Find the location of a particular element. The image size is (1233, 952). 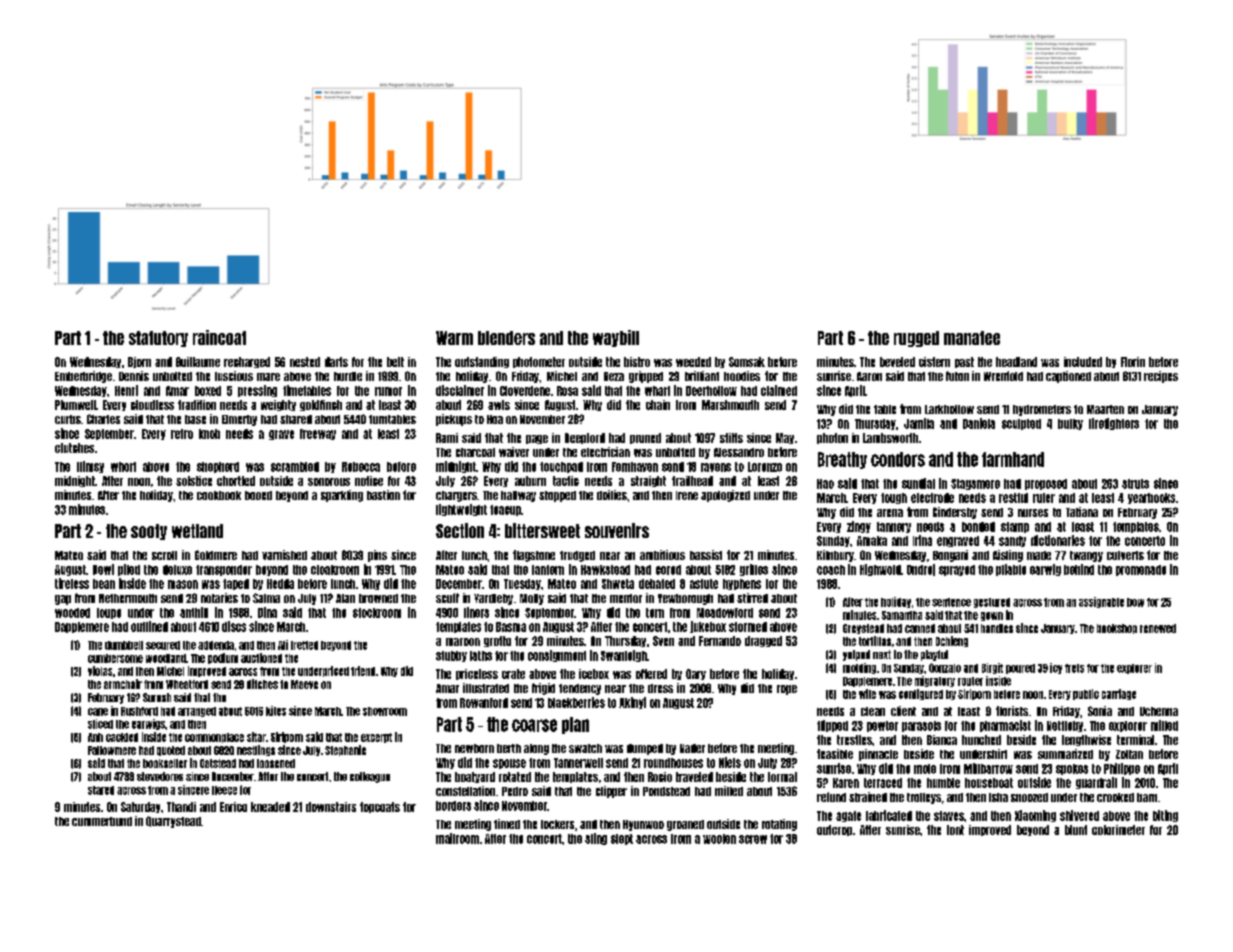

slept is located at coordinates (622, 839).
